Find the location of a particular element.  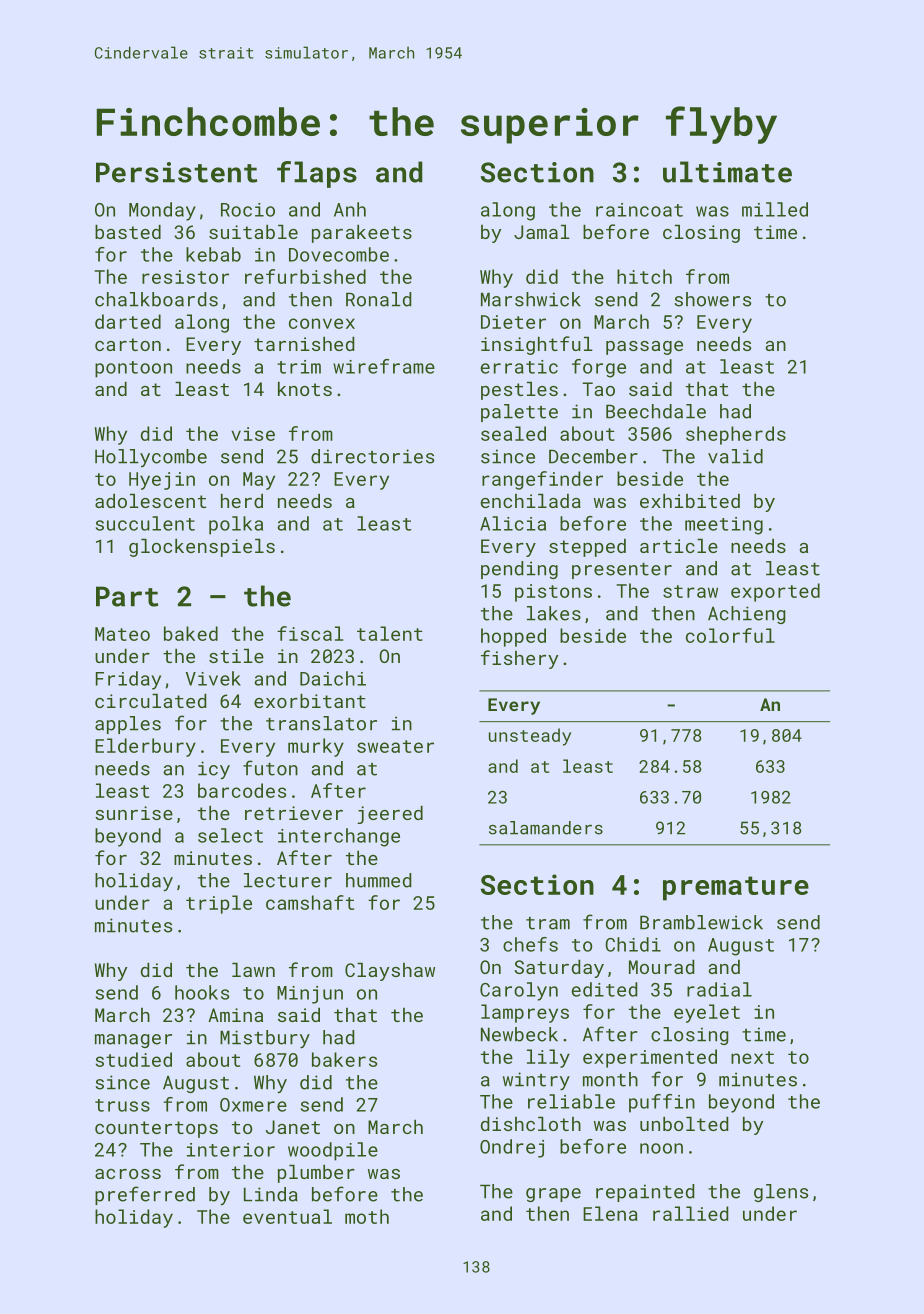

premature is located at coordinates (736, 888).
